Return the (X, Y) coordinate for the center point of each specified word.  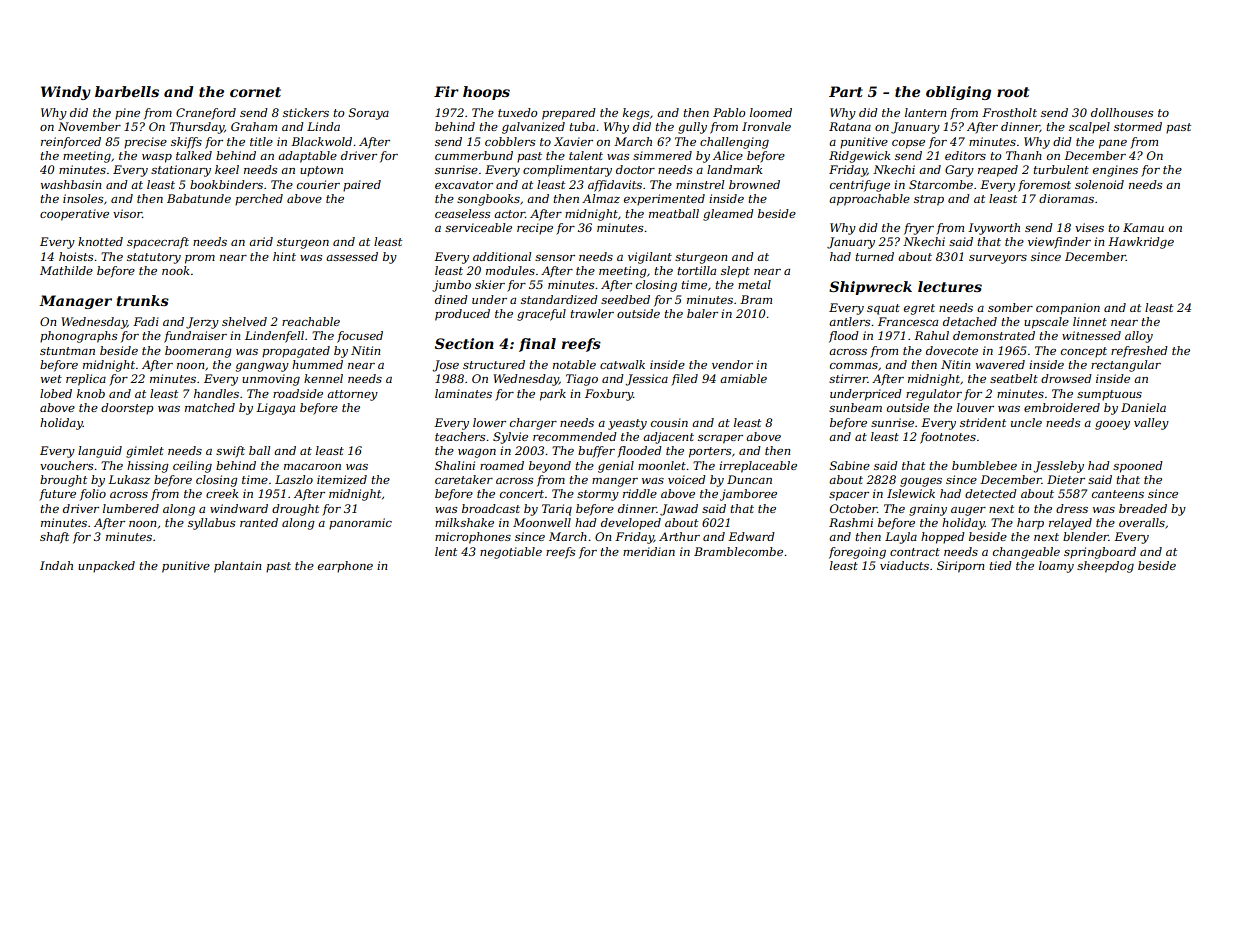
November (89, 126)
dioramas (1066, 198)
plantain (237, 567)
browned (754, 184)
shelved (244, 321)
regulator (934, 395)
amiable (743, 378)
